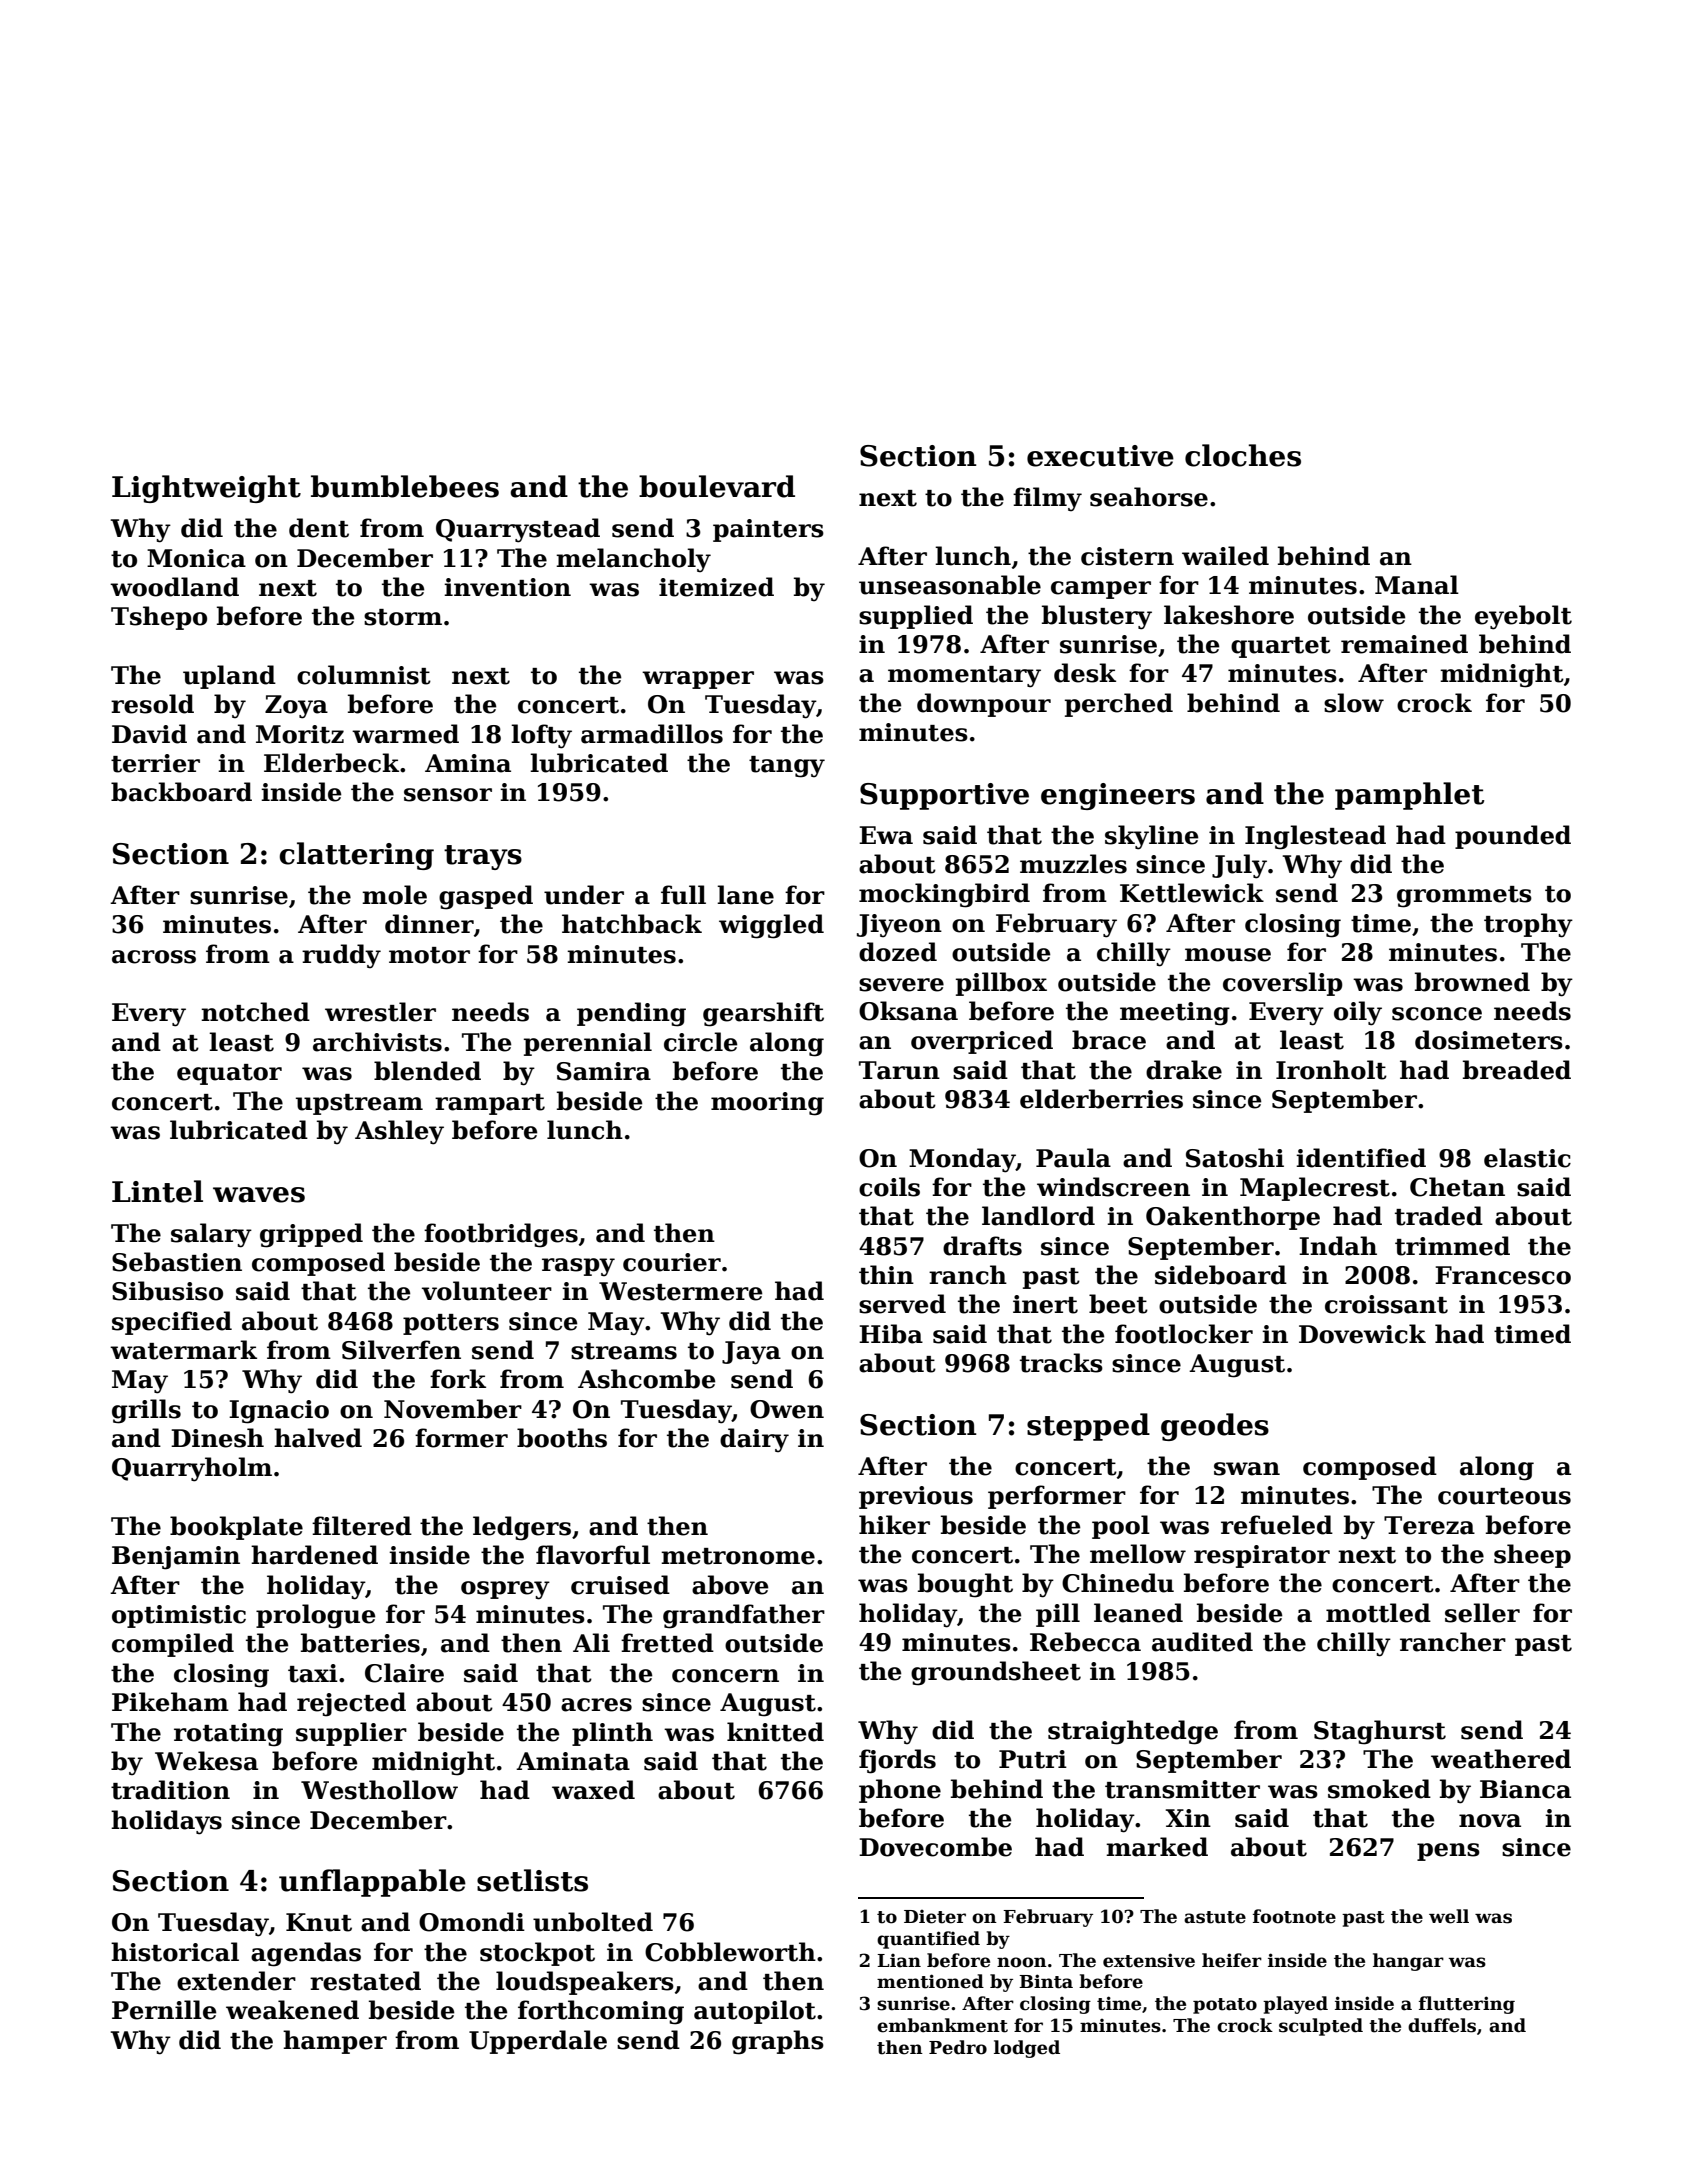  I want to click on cloches, so click(1243, 455).
